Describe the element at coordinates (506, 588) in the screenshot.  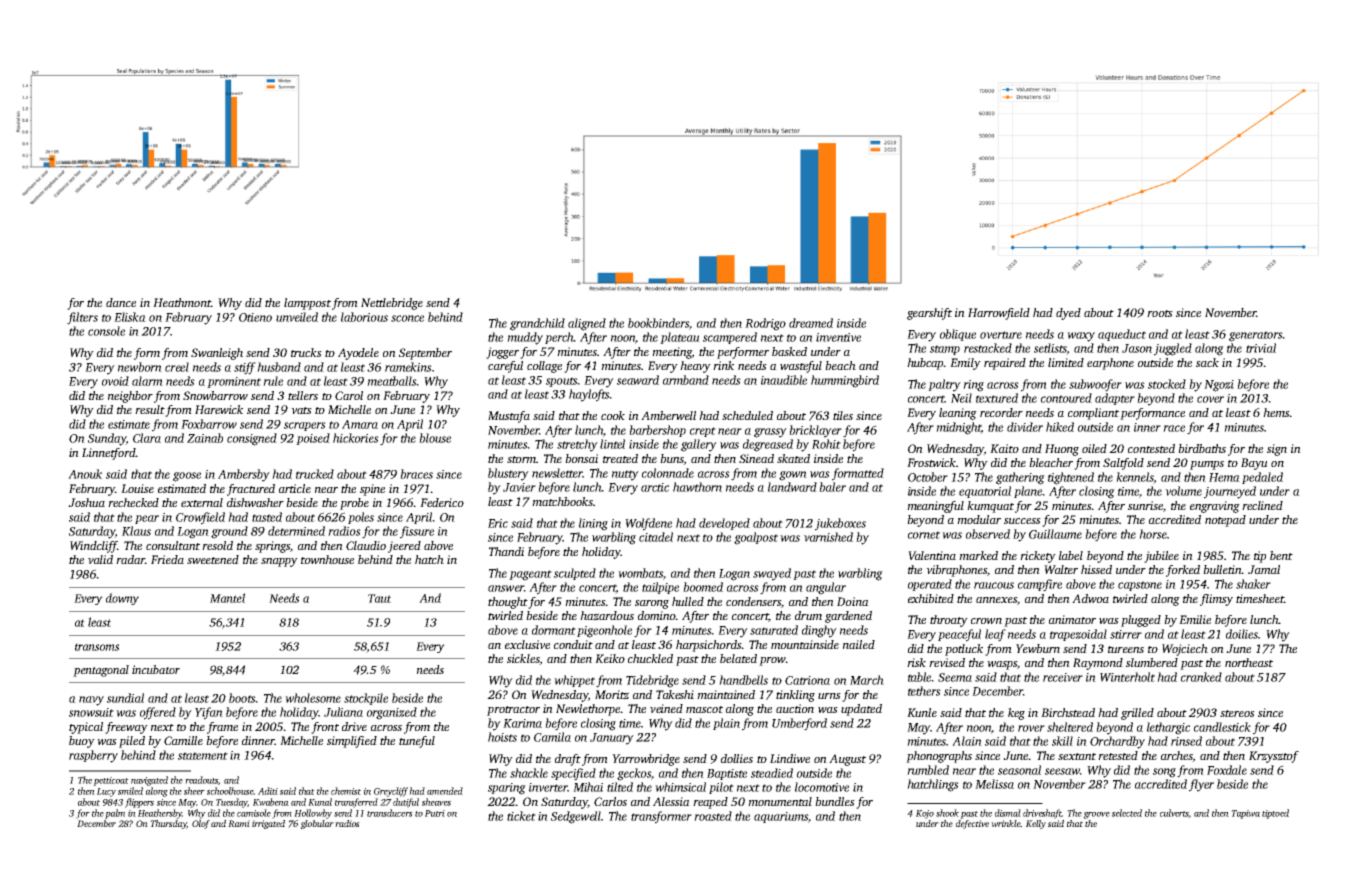
I see `answer` at that location.
